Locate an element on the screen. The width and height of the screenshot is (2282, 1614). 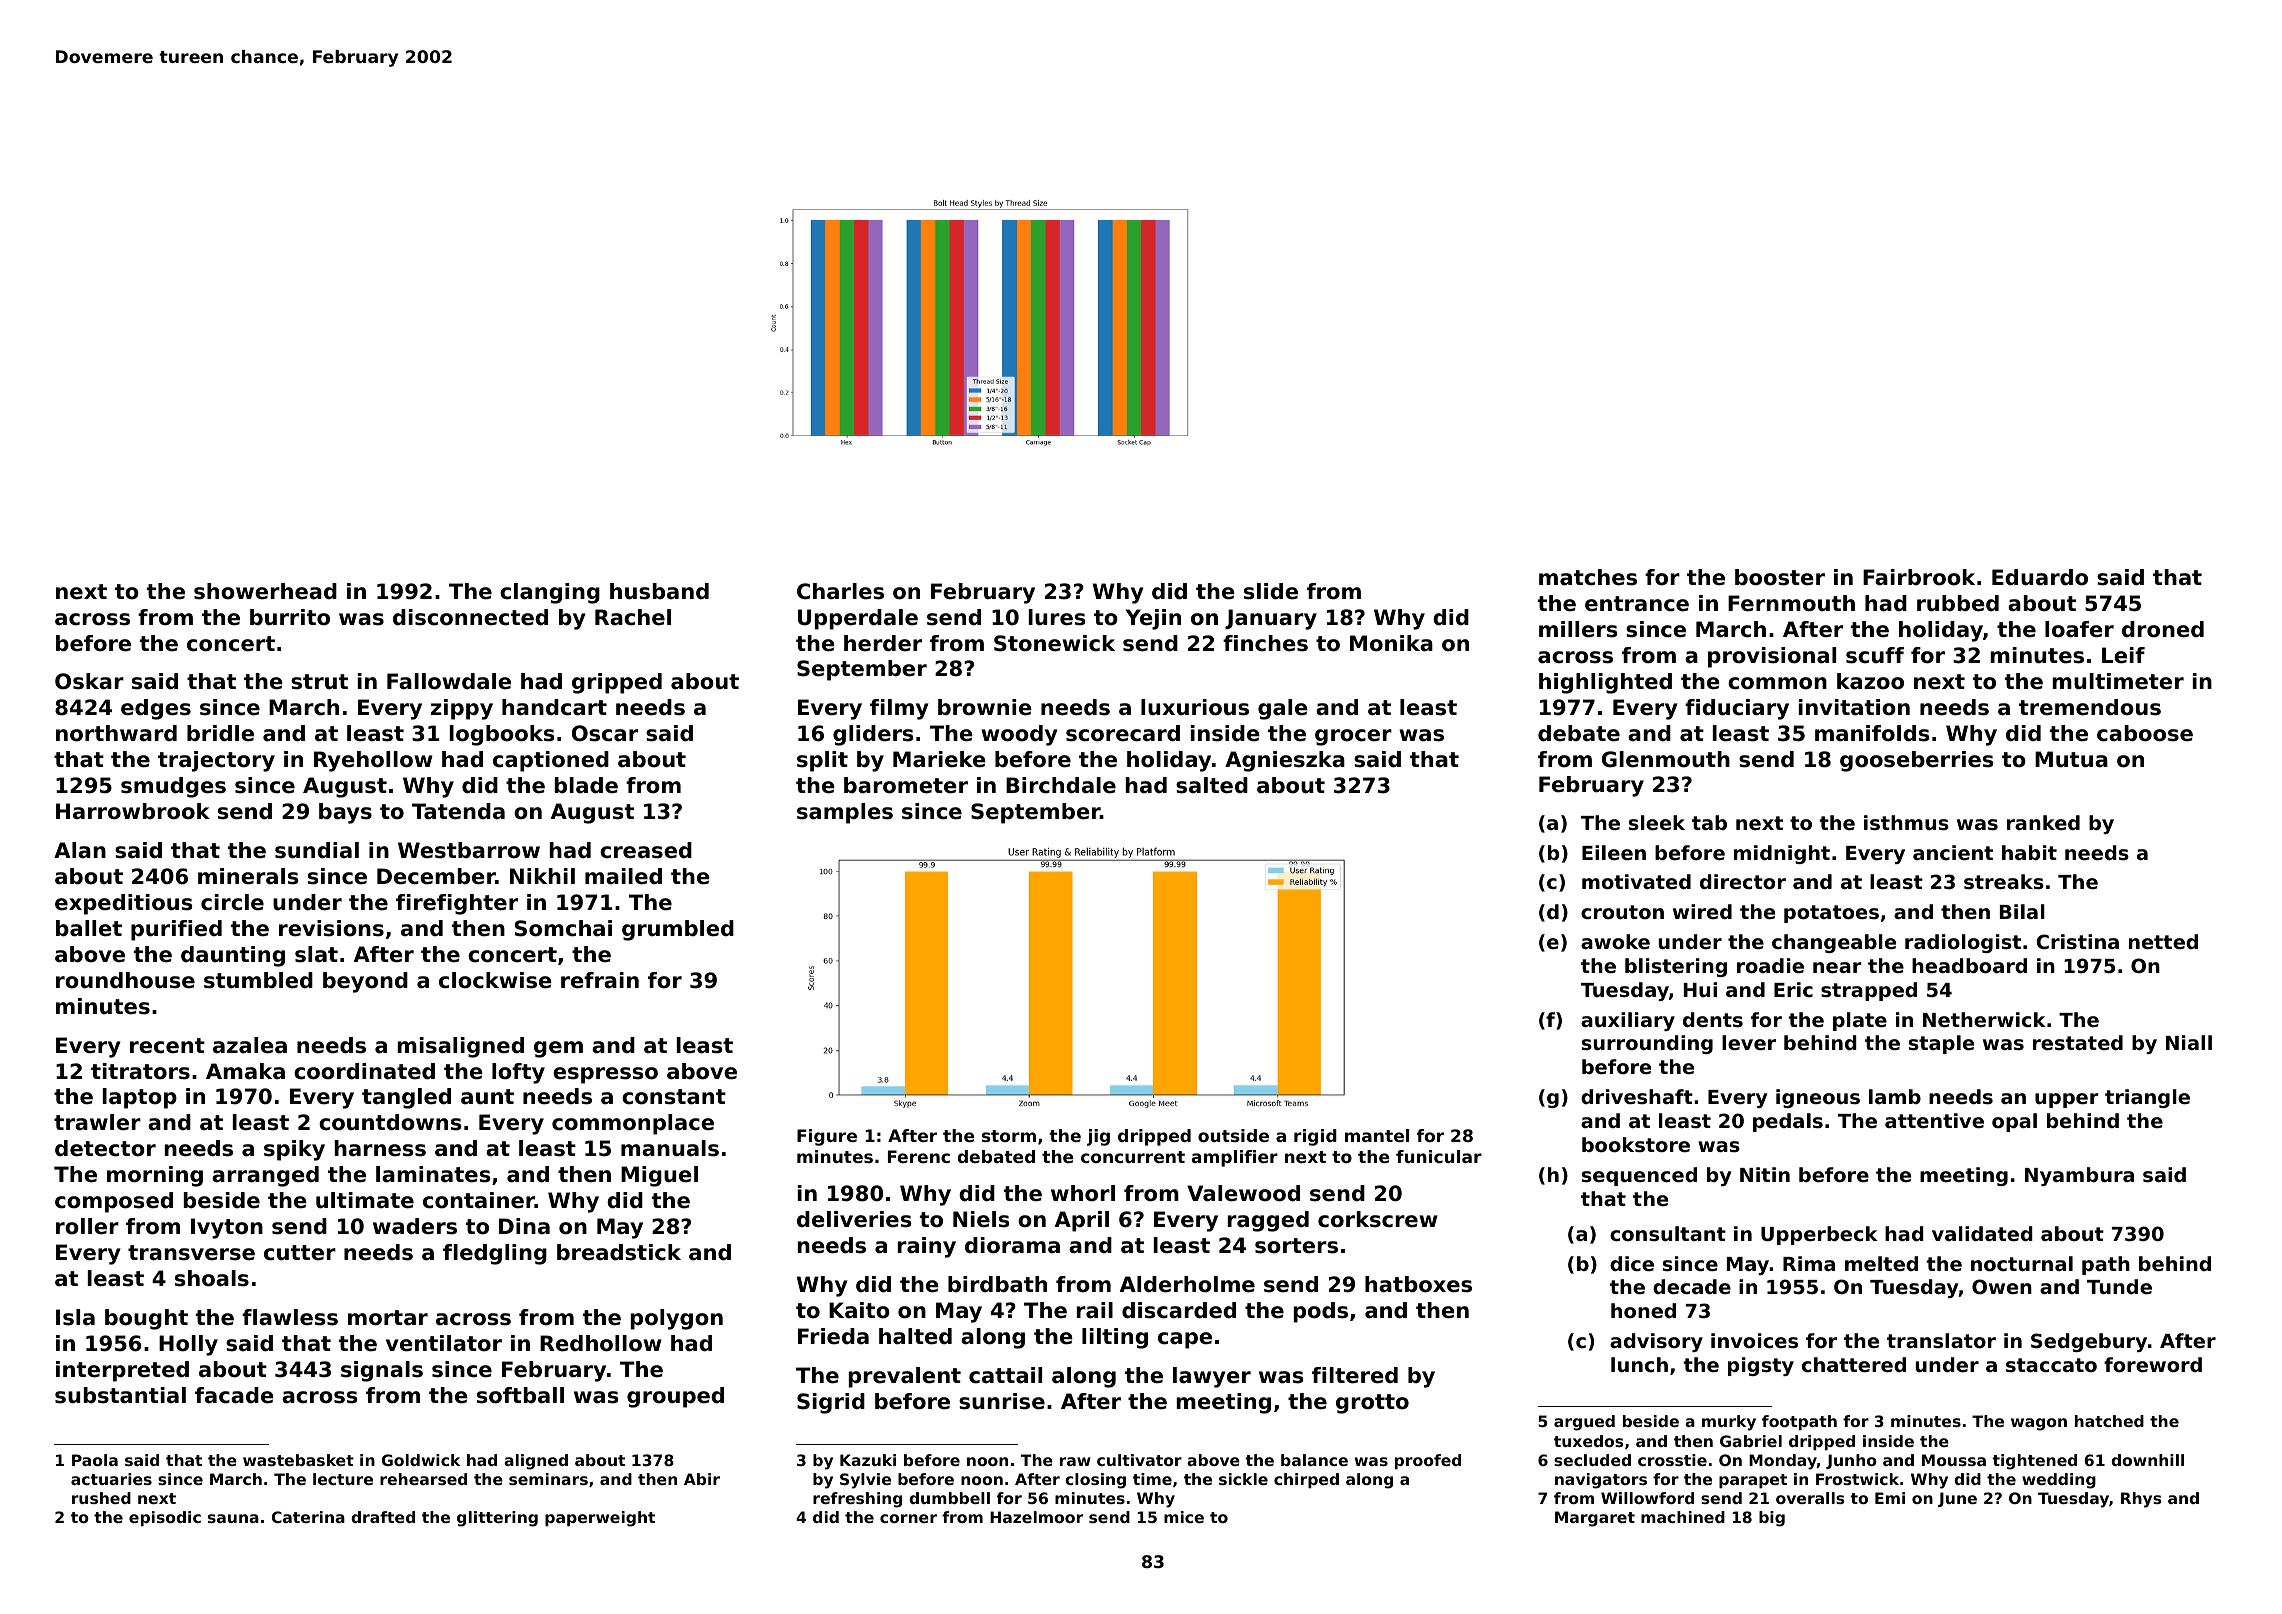
dumbbell is located at coordinates (949, 1498).
